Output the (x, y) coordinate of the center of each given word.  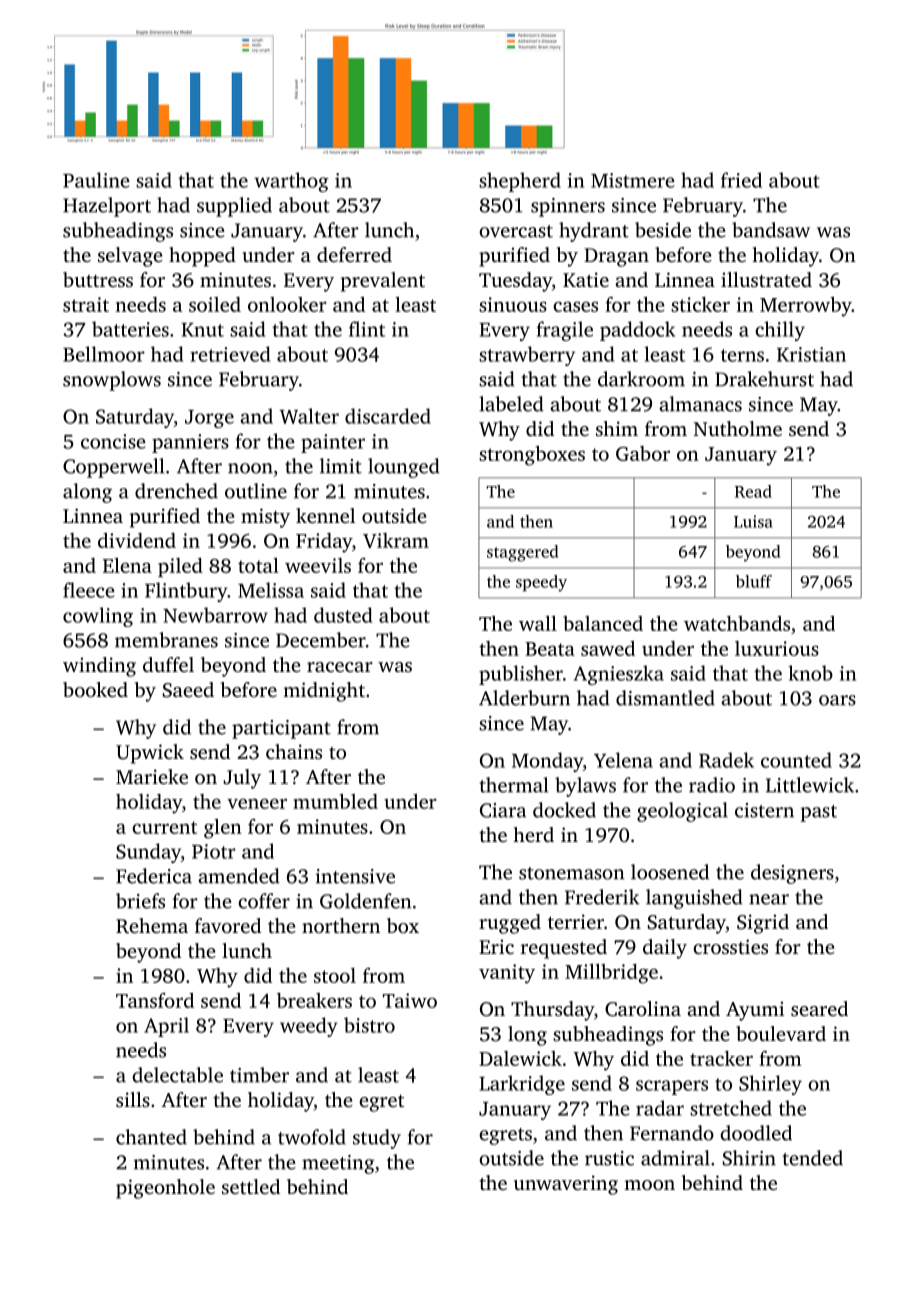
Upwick (150, 754)
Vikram (396, 540)
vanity (507, 974)
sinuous (513, 304)
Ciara (503, 810)
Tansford (155, 1000)
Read (753, 491)
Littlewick (810, 785)
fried (741, 180)
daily (665, 949)
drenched (176, 491)
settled (251, 1186)
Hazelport (107, 207)
